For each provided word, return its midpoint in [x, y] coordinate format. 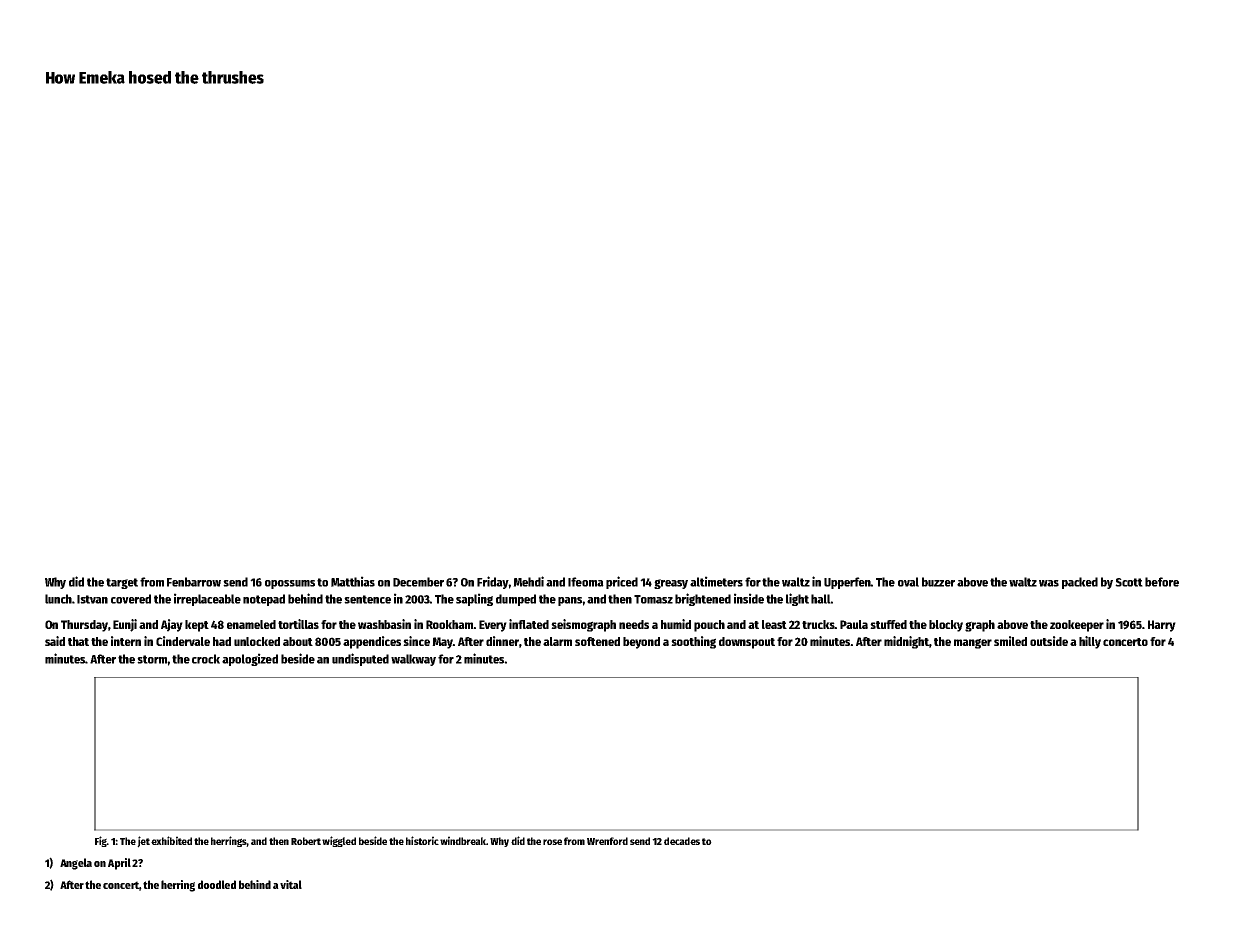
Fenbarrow [194, 582]
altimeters [716, 581]
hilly [1090, 642]
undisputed [360, 659]
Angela [76, 864]
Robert [306, 841]
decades [682, 841]
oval [908, 582]
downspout [747, 643]
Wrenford [607, 841]
